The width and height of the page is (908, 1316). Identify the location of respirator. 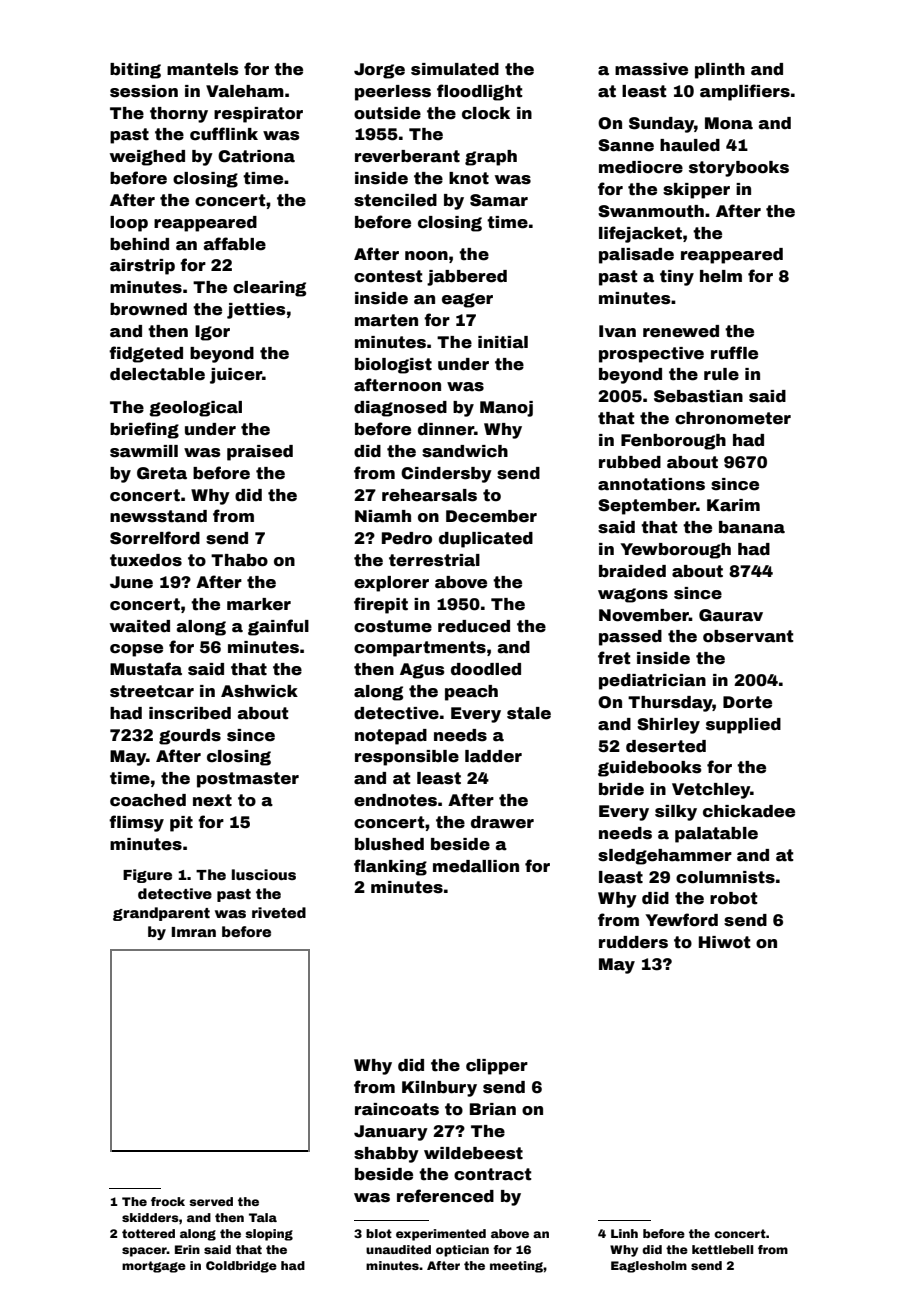
(258, 115).
